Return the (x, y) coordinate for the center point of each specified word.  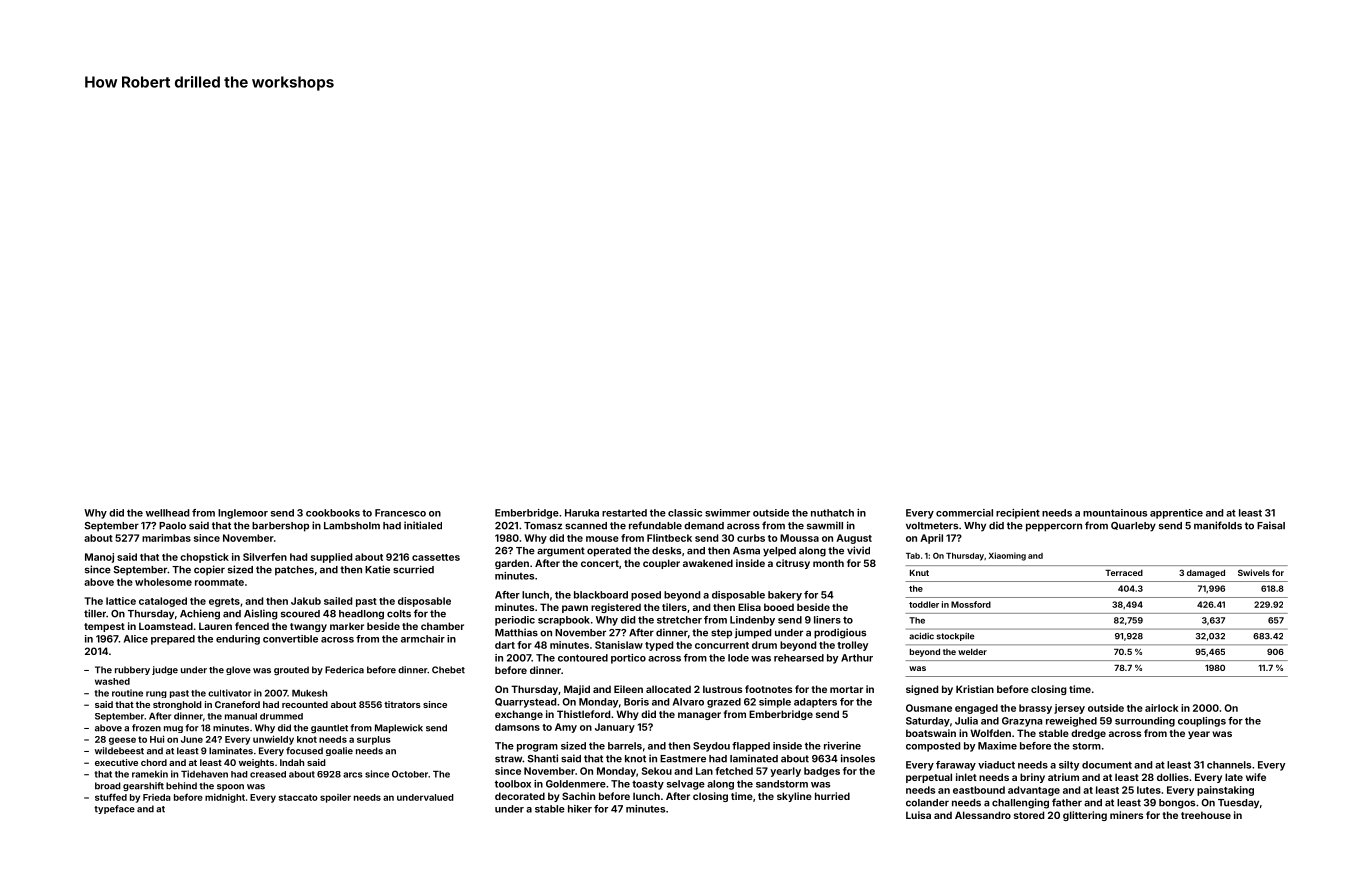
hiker (580, 809)
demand (704, 526)
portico (628, 659)
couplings (1202, 722)
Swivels (1254, 572)
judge (165, 670)
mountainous (1115, 513)
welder (972, 652)
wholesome (163, 582)
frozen (146, 728)
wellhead (167, 513)
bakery (785, 596)
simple (775, 703)
